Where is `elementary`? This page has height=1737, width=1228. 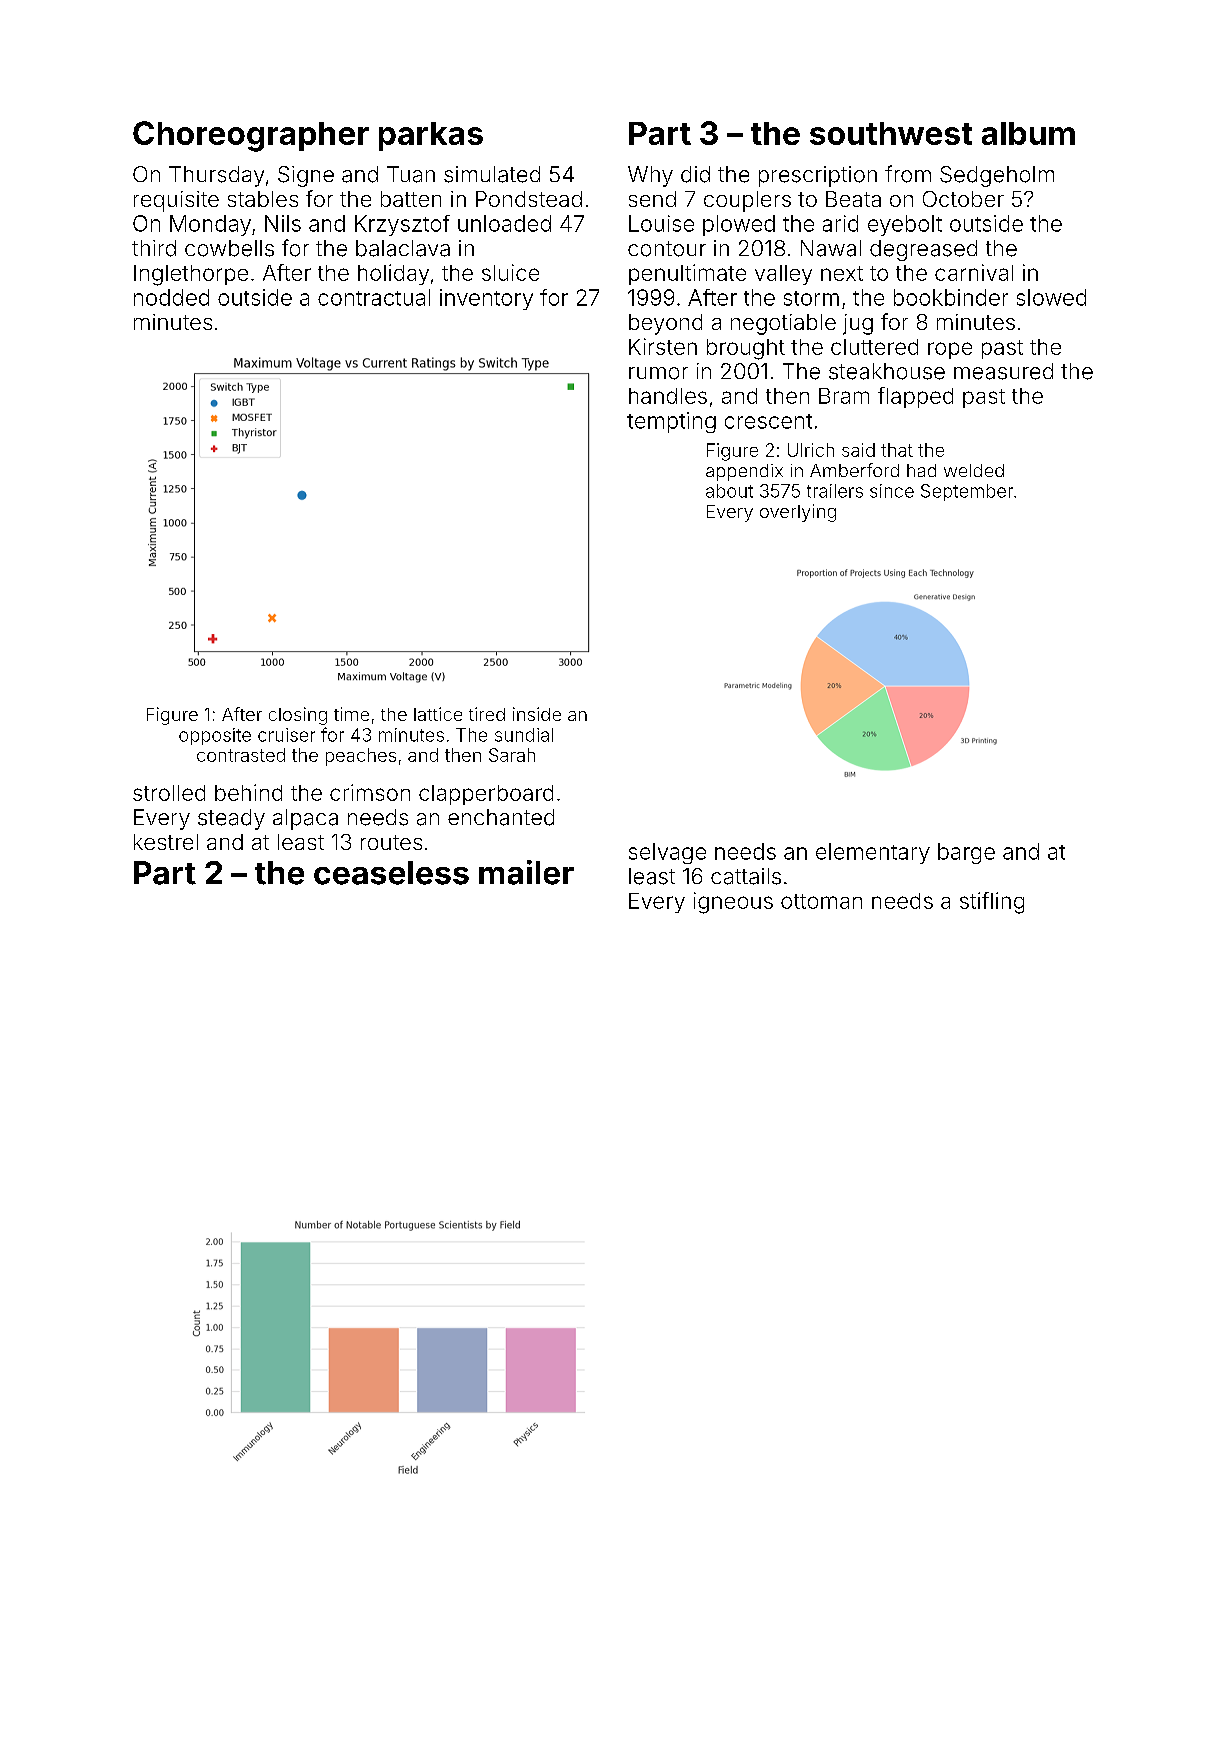 elementary is located at coordinates (873, 853).
